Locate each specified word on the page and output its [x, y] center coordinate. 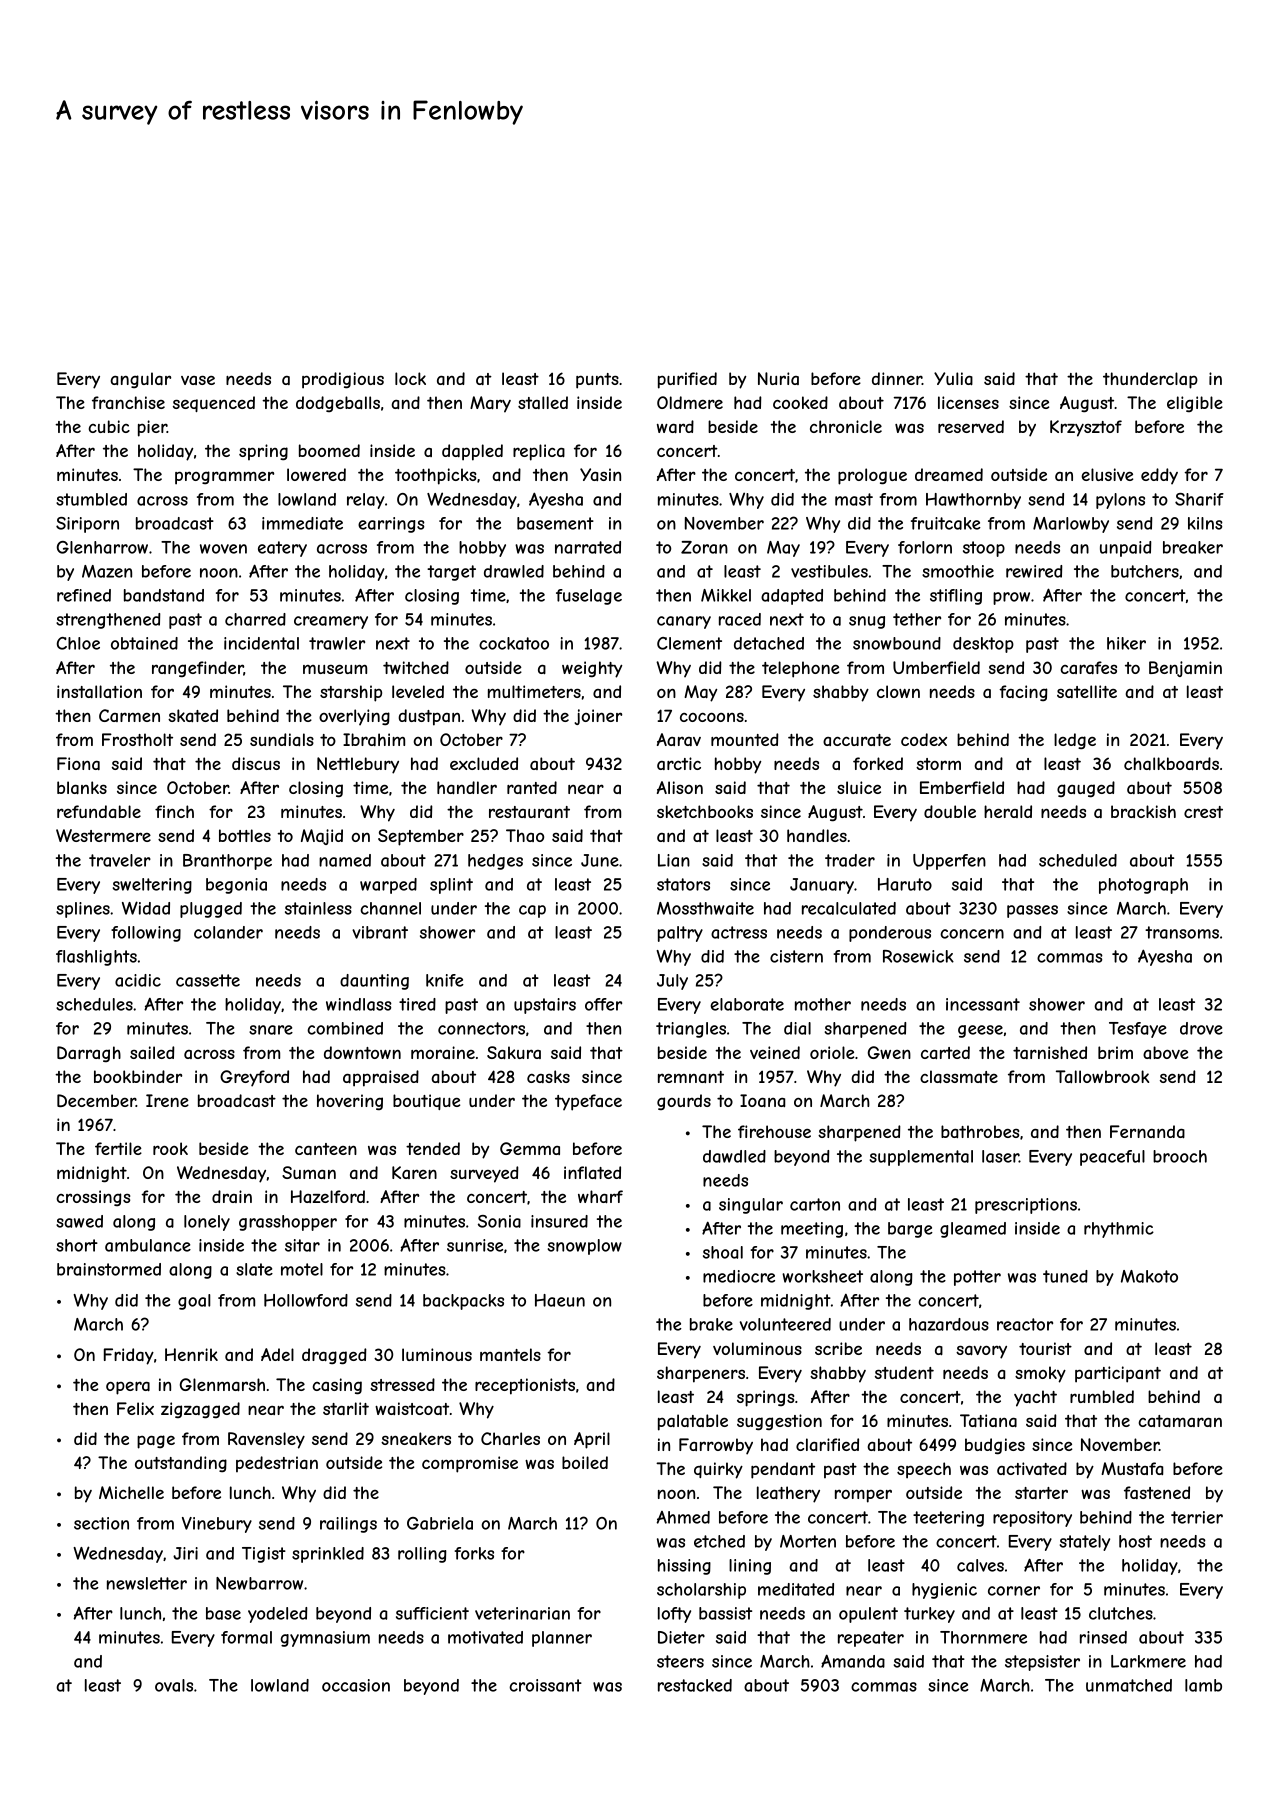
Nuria [778, 378]
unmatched [1129, 1685]
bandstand [164, 595]
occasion [356, 1685]
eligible [1195, 404]
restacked [695, 1685]
